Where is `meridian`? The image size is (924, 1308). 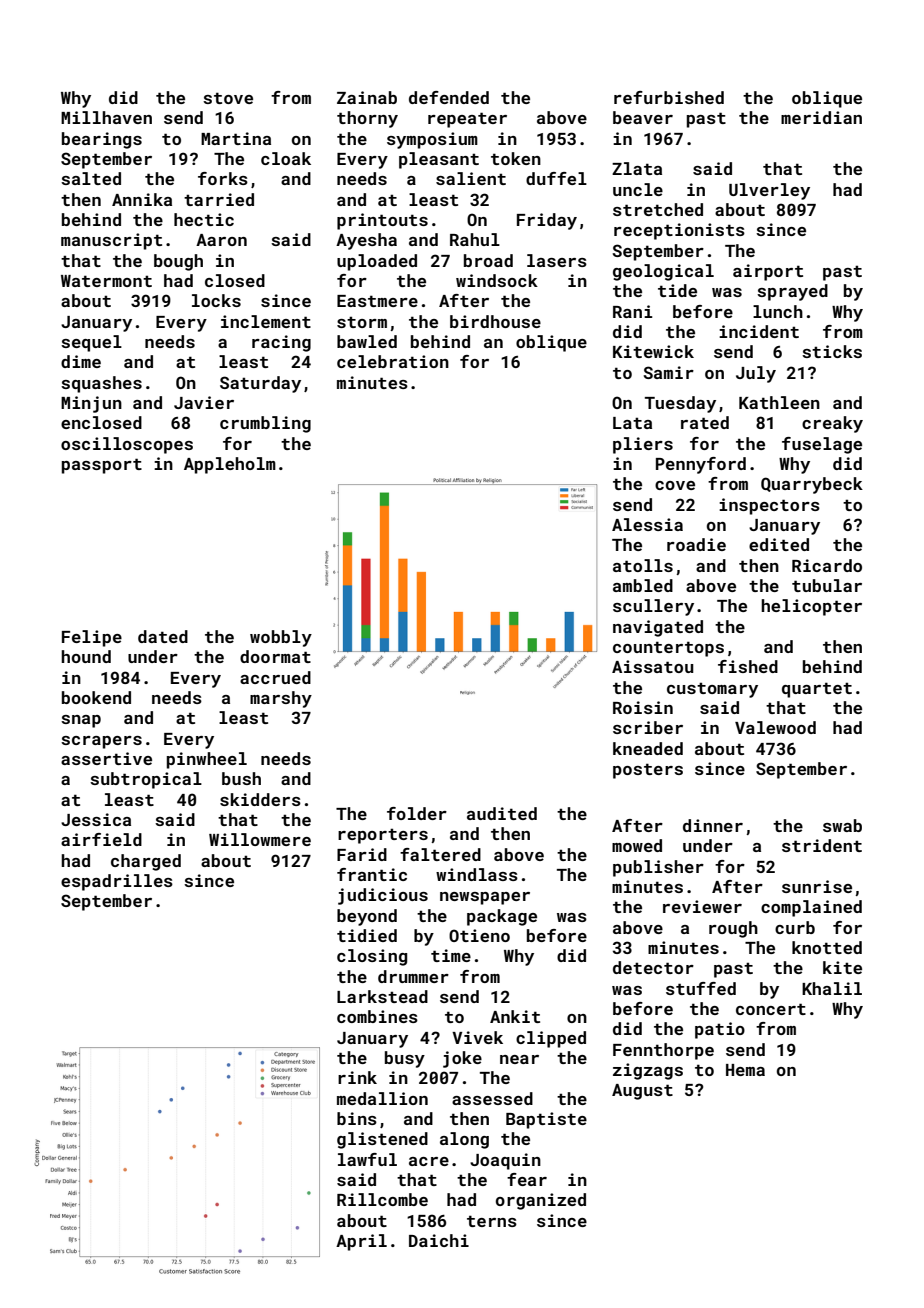 meridian is located at coordinates (821, 117).
